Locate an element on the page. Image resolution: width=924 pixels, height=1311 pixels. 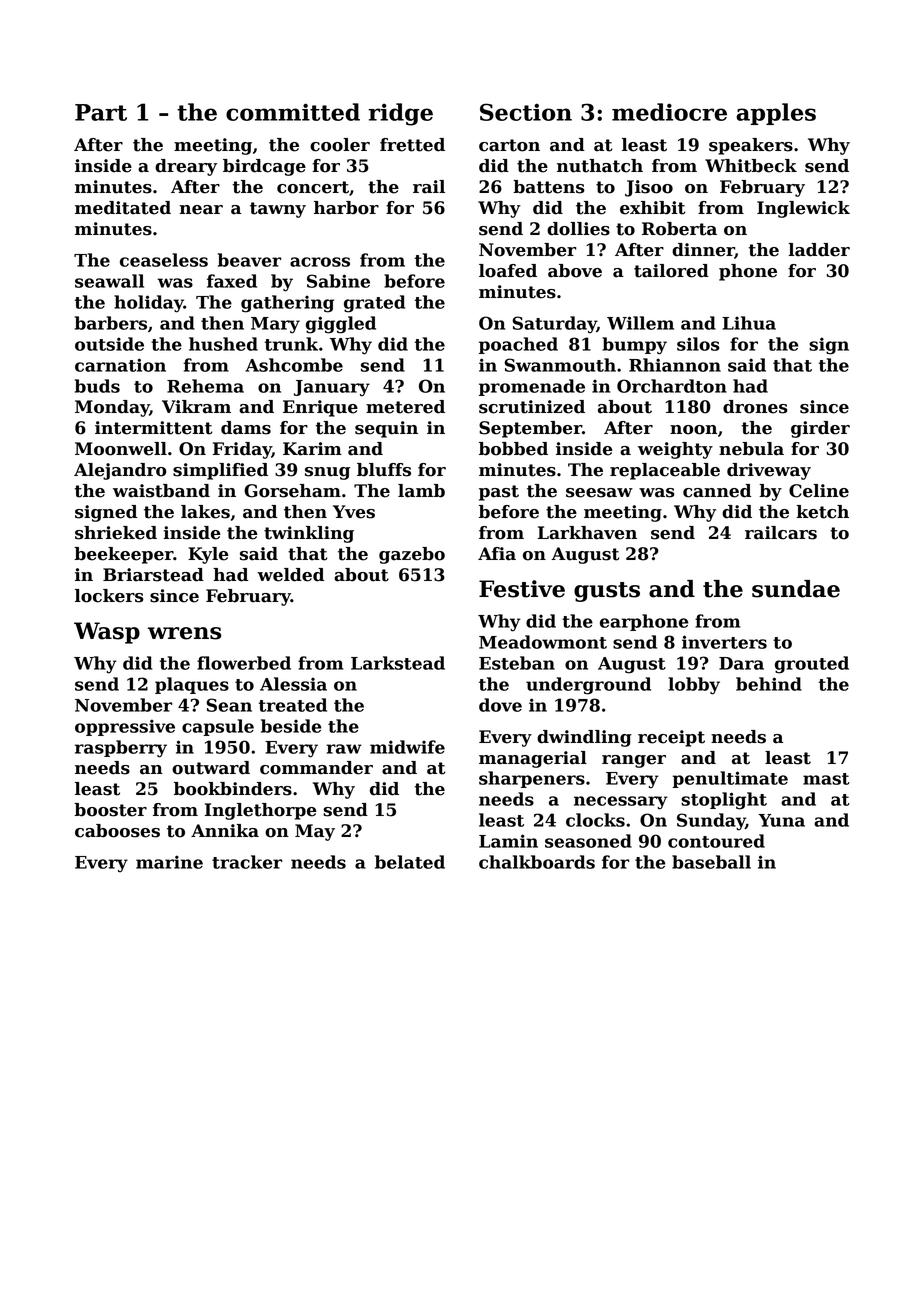
baseball is located at coordinates (711, 862).
